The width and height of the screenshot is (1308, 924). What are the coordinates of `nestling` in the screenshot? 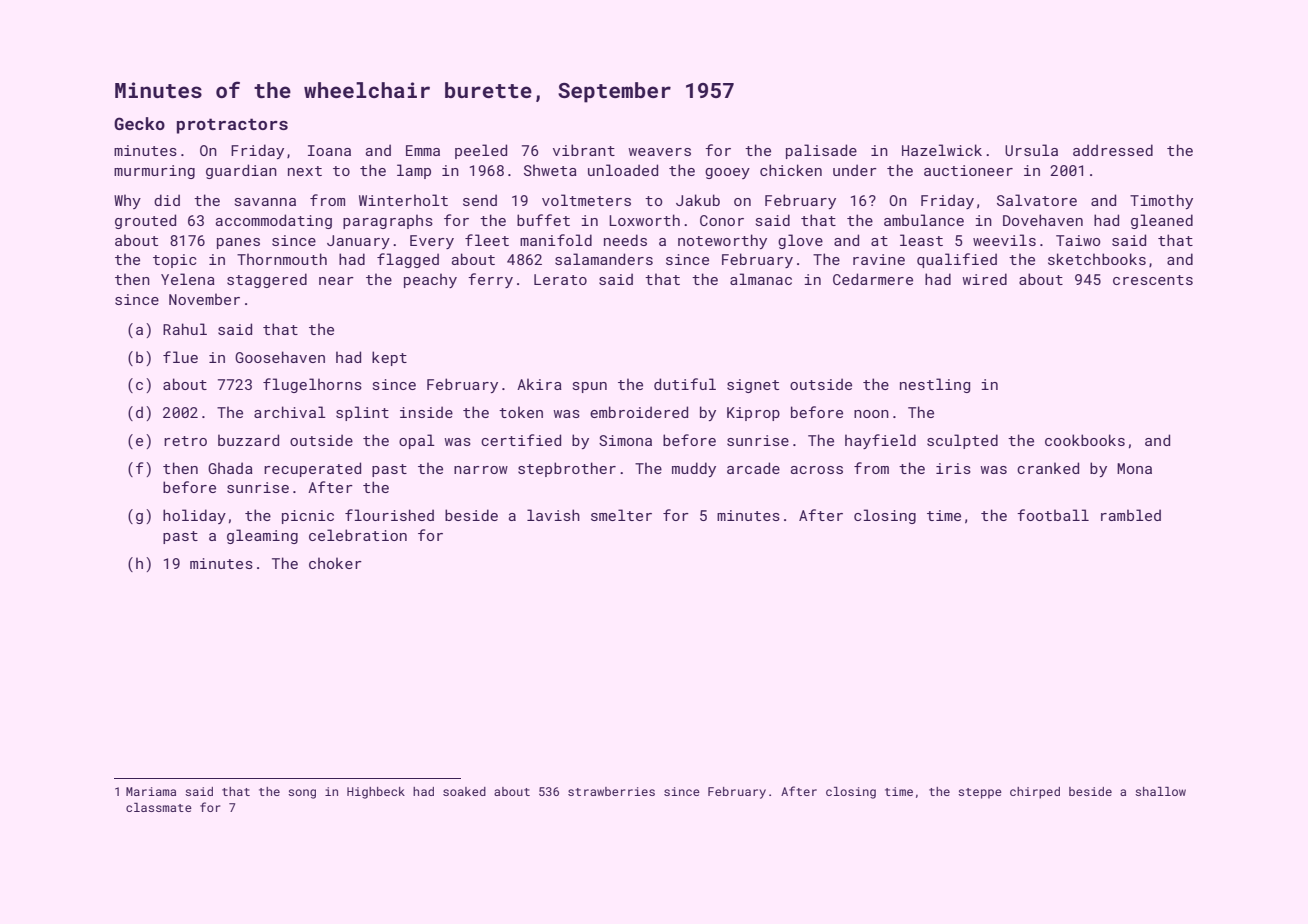 It's located at (935, 385).
